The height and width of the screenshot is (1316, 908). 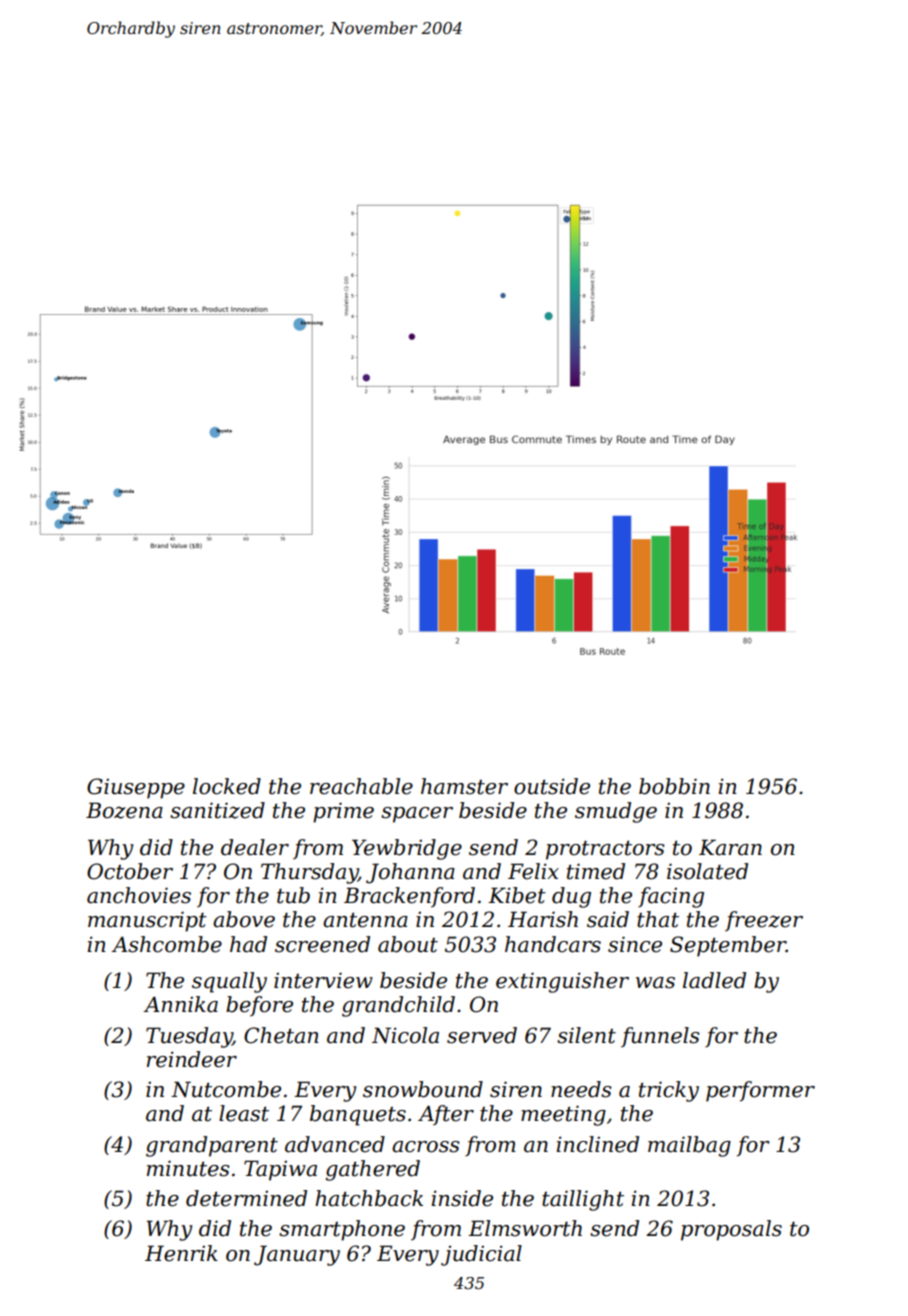 What do you see at coordinates (139, 895) in the screenshot?
I see `anchovies` at bounding box center [139, 895].
